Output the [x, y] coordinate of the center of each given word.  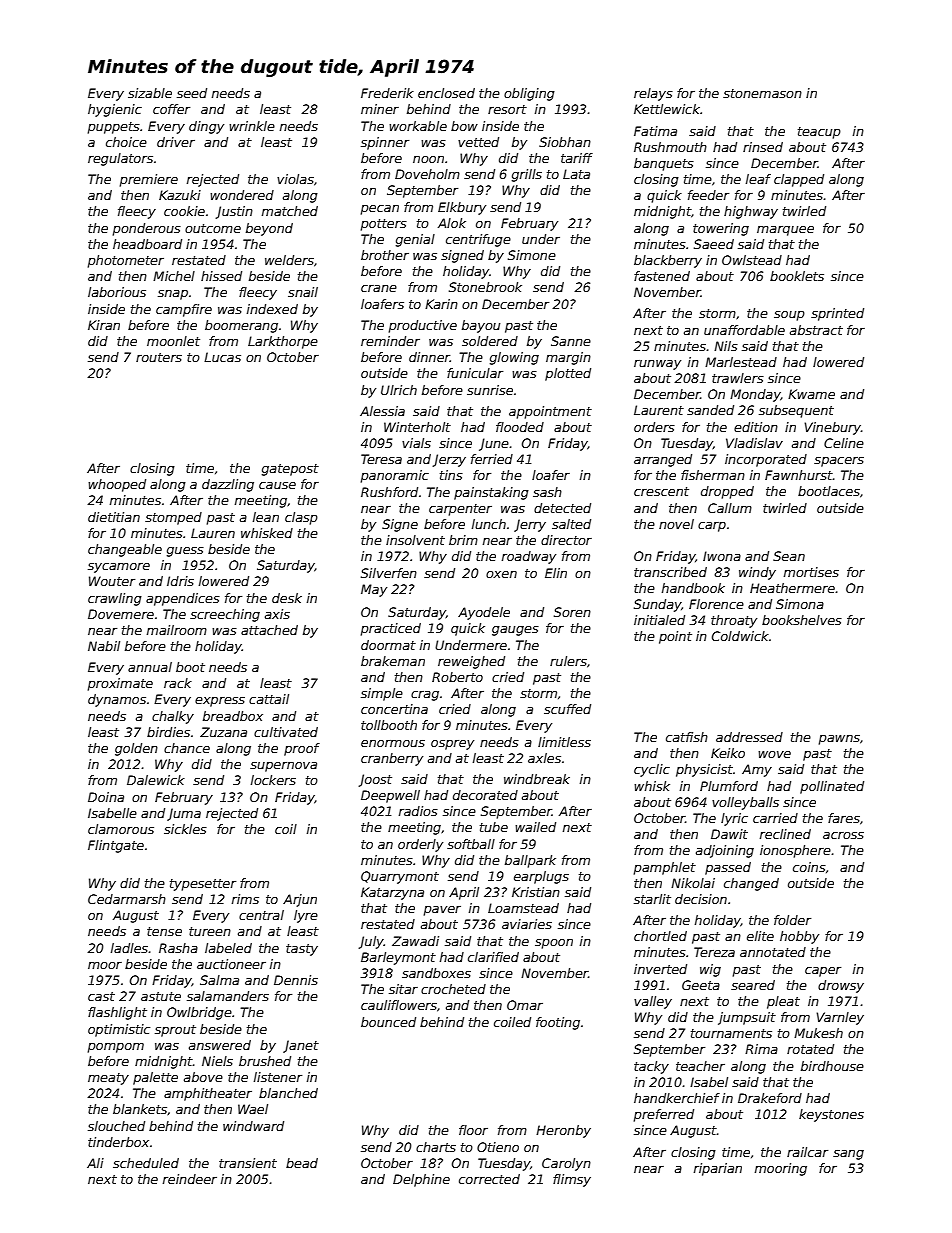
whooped [117, 485]
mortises [811, 572]
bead [302, 1163]
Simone [532, 255]
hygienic [115, 110]
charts [436, 1147]
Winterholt [417, 427]
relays [653, 94]
